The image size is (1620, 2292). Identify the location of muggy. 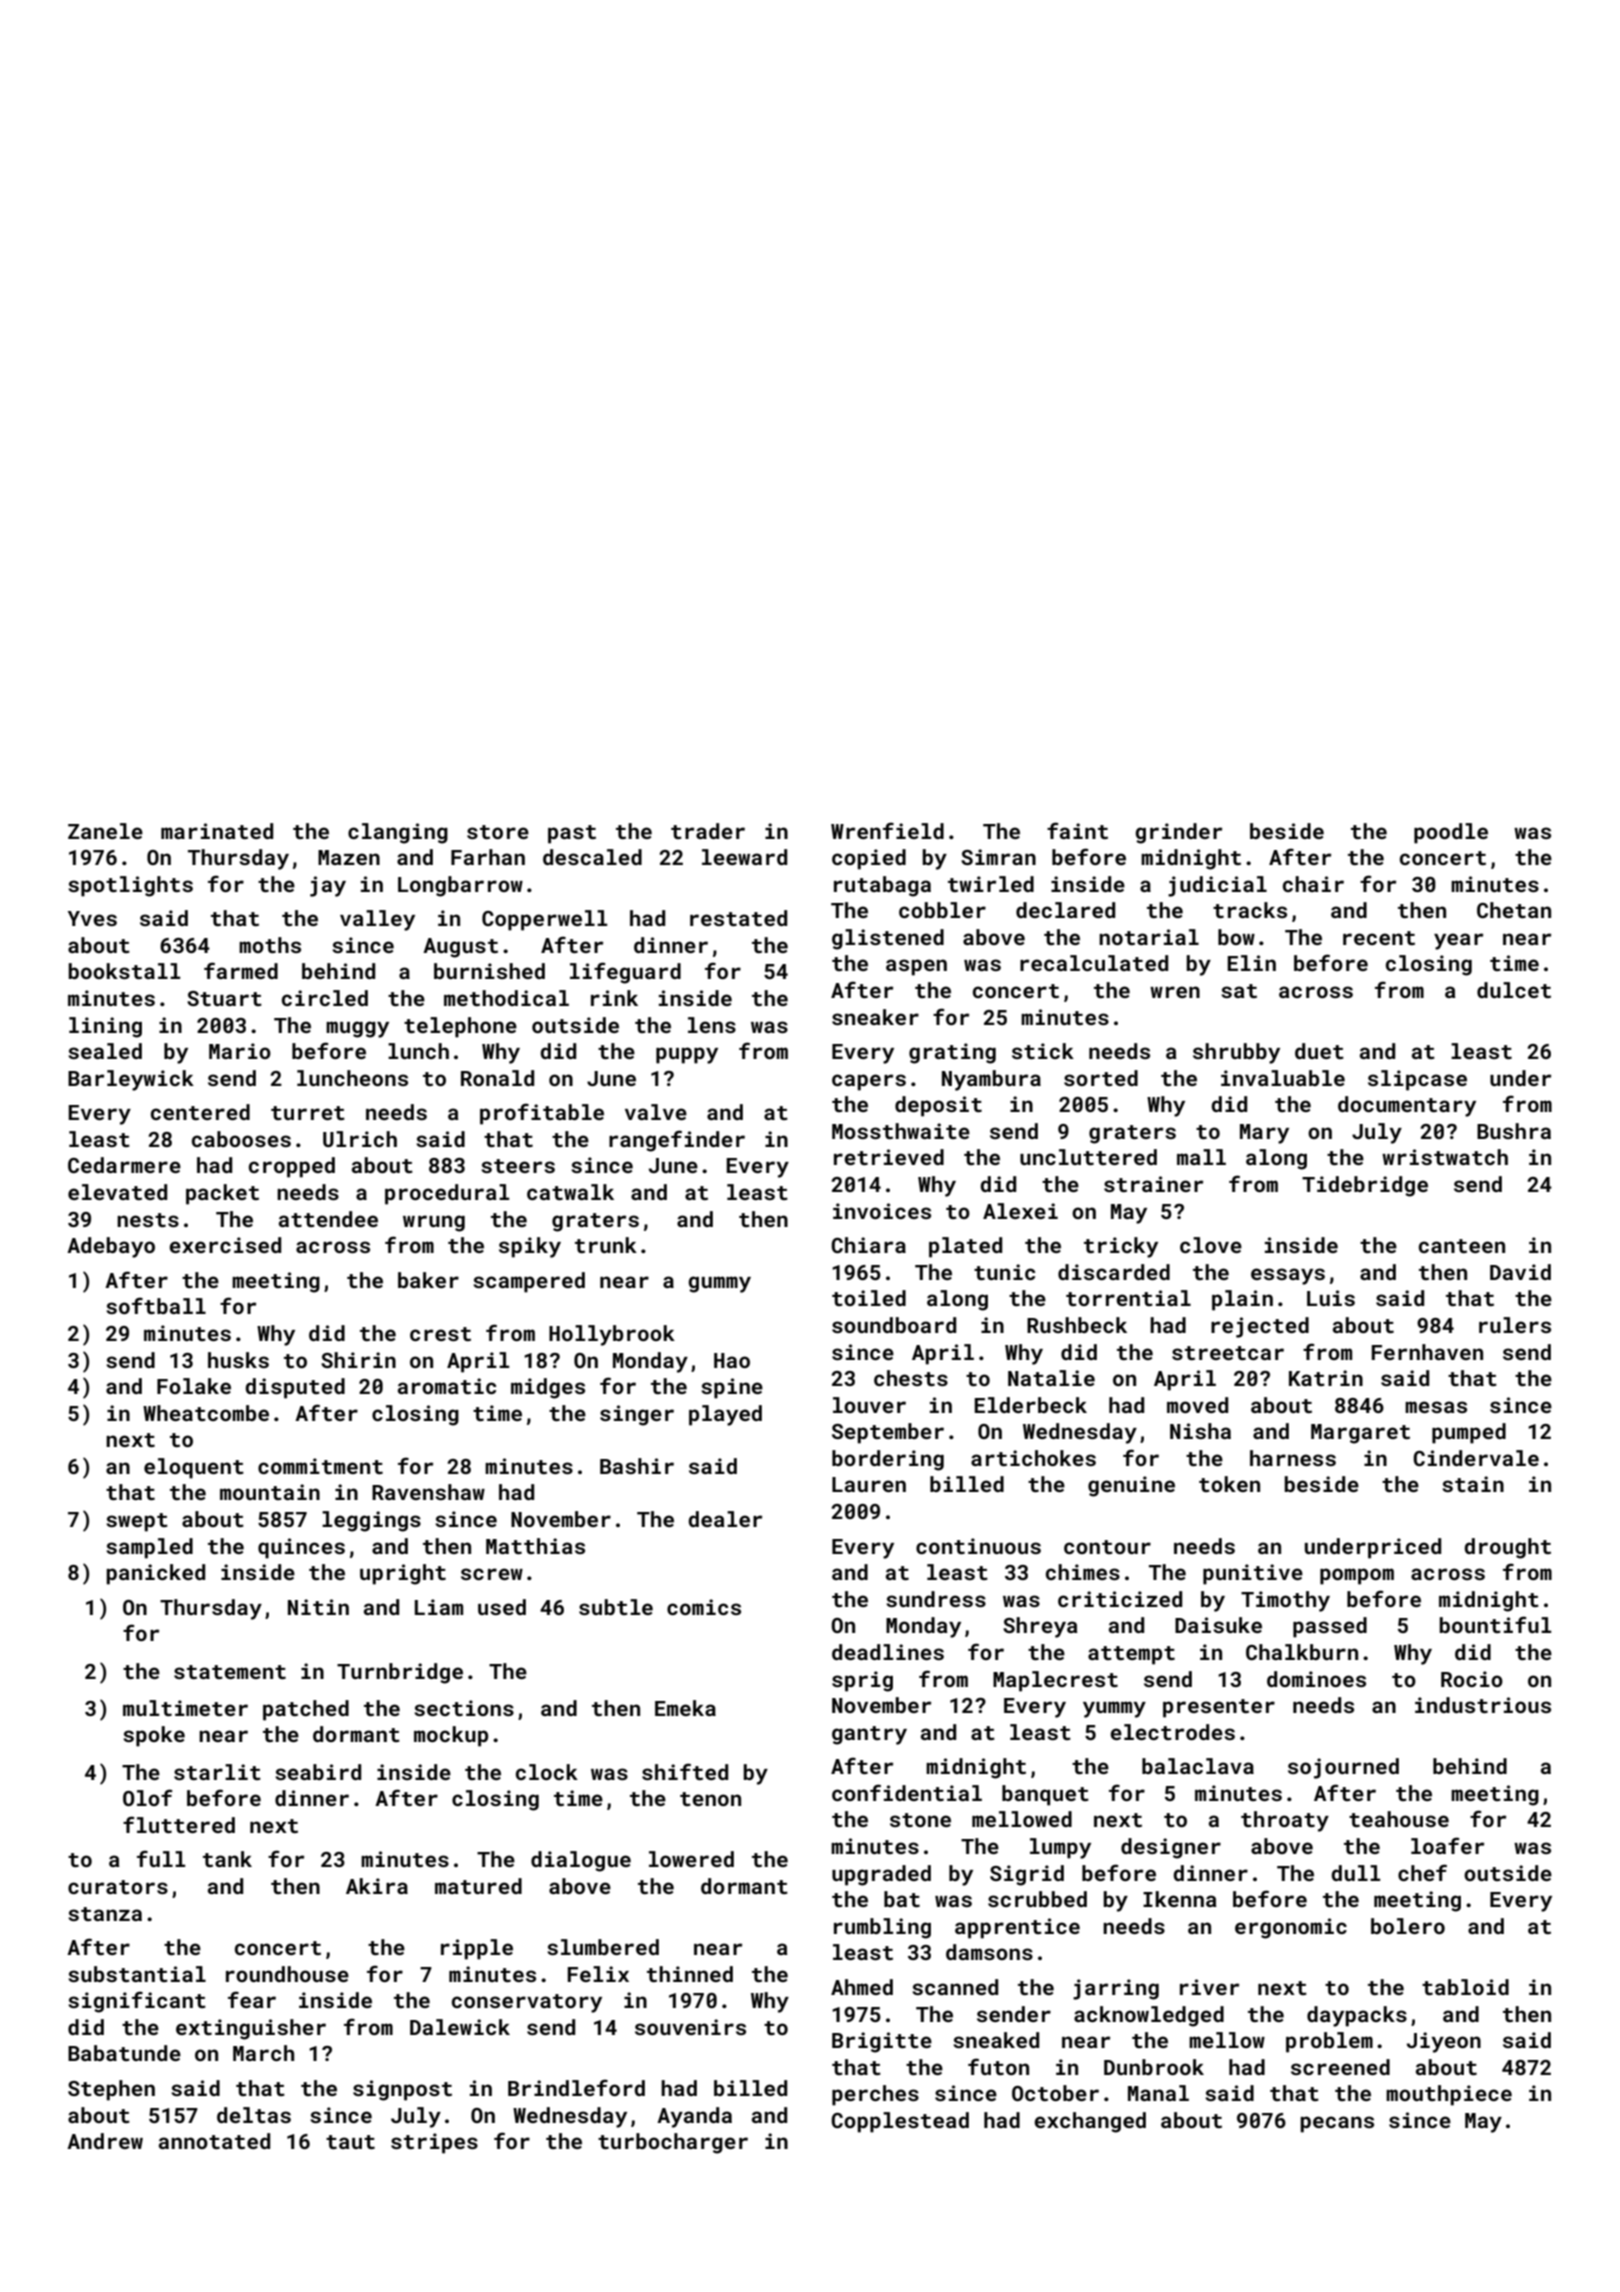
(357, 1029).
